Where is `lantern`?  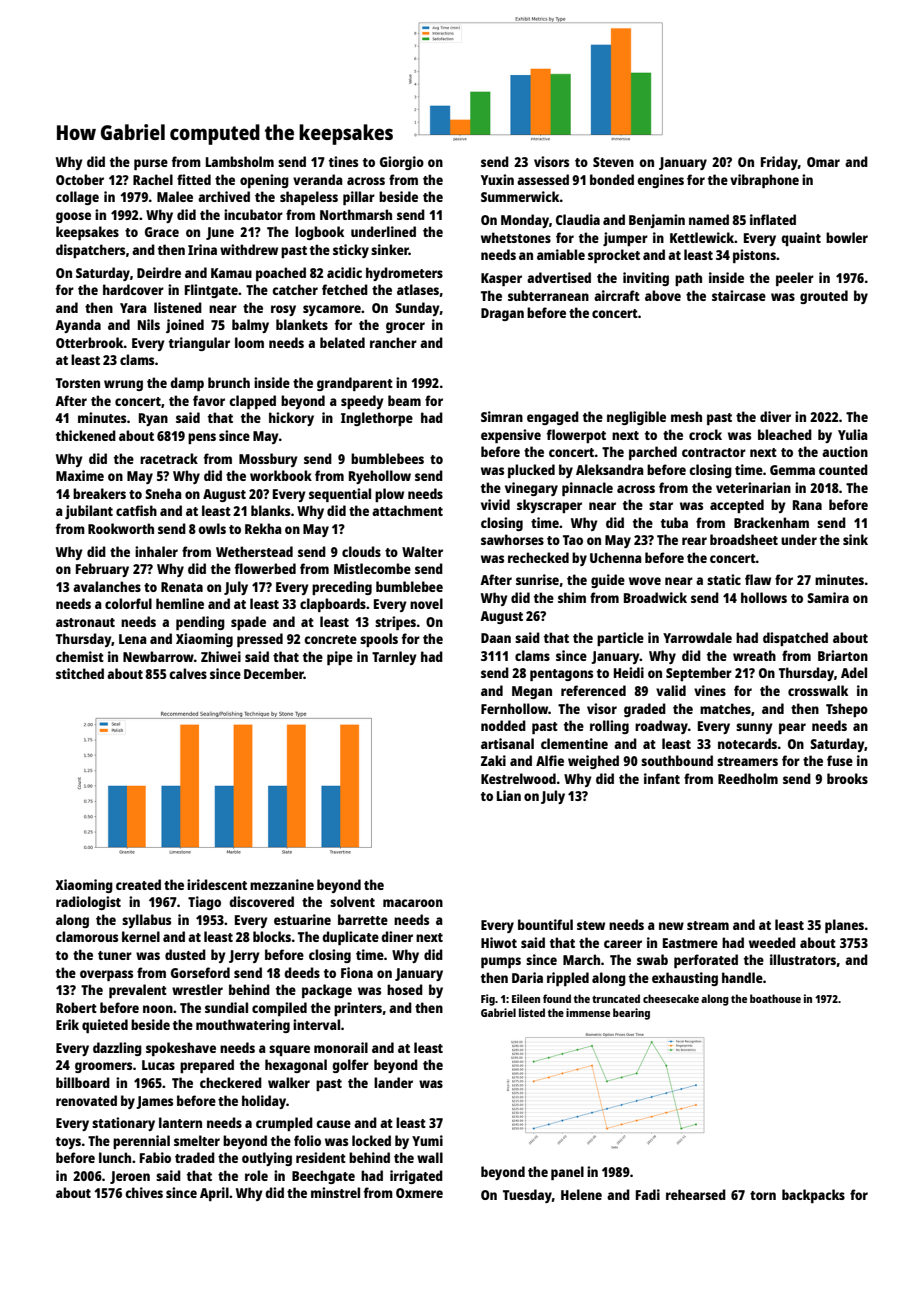 lantern is located at coordinates (180, 1122).
